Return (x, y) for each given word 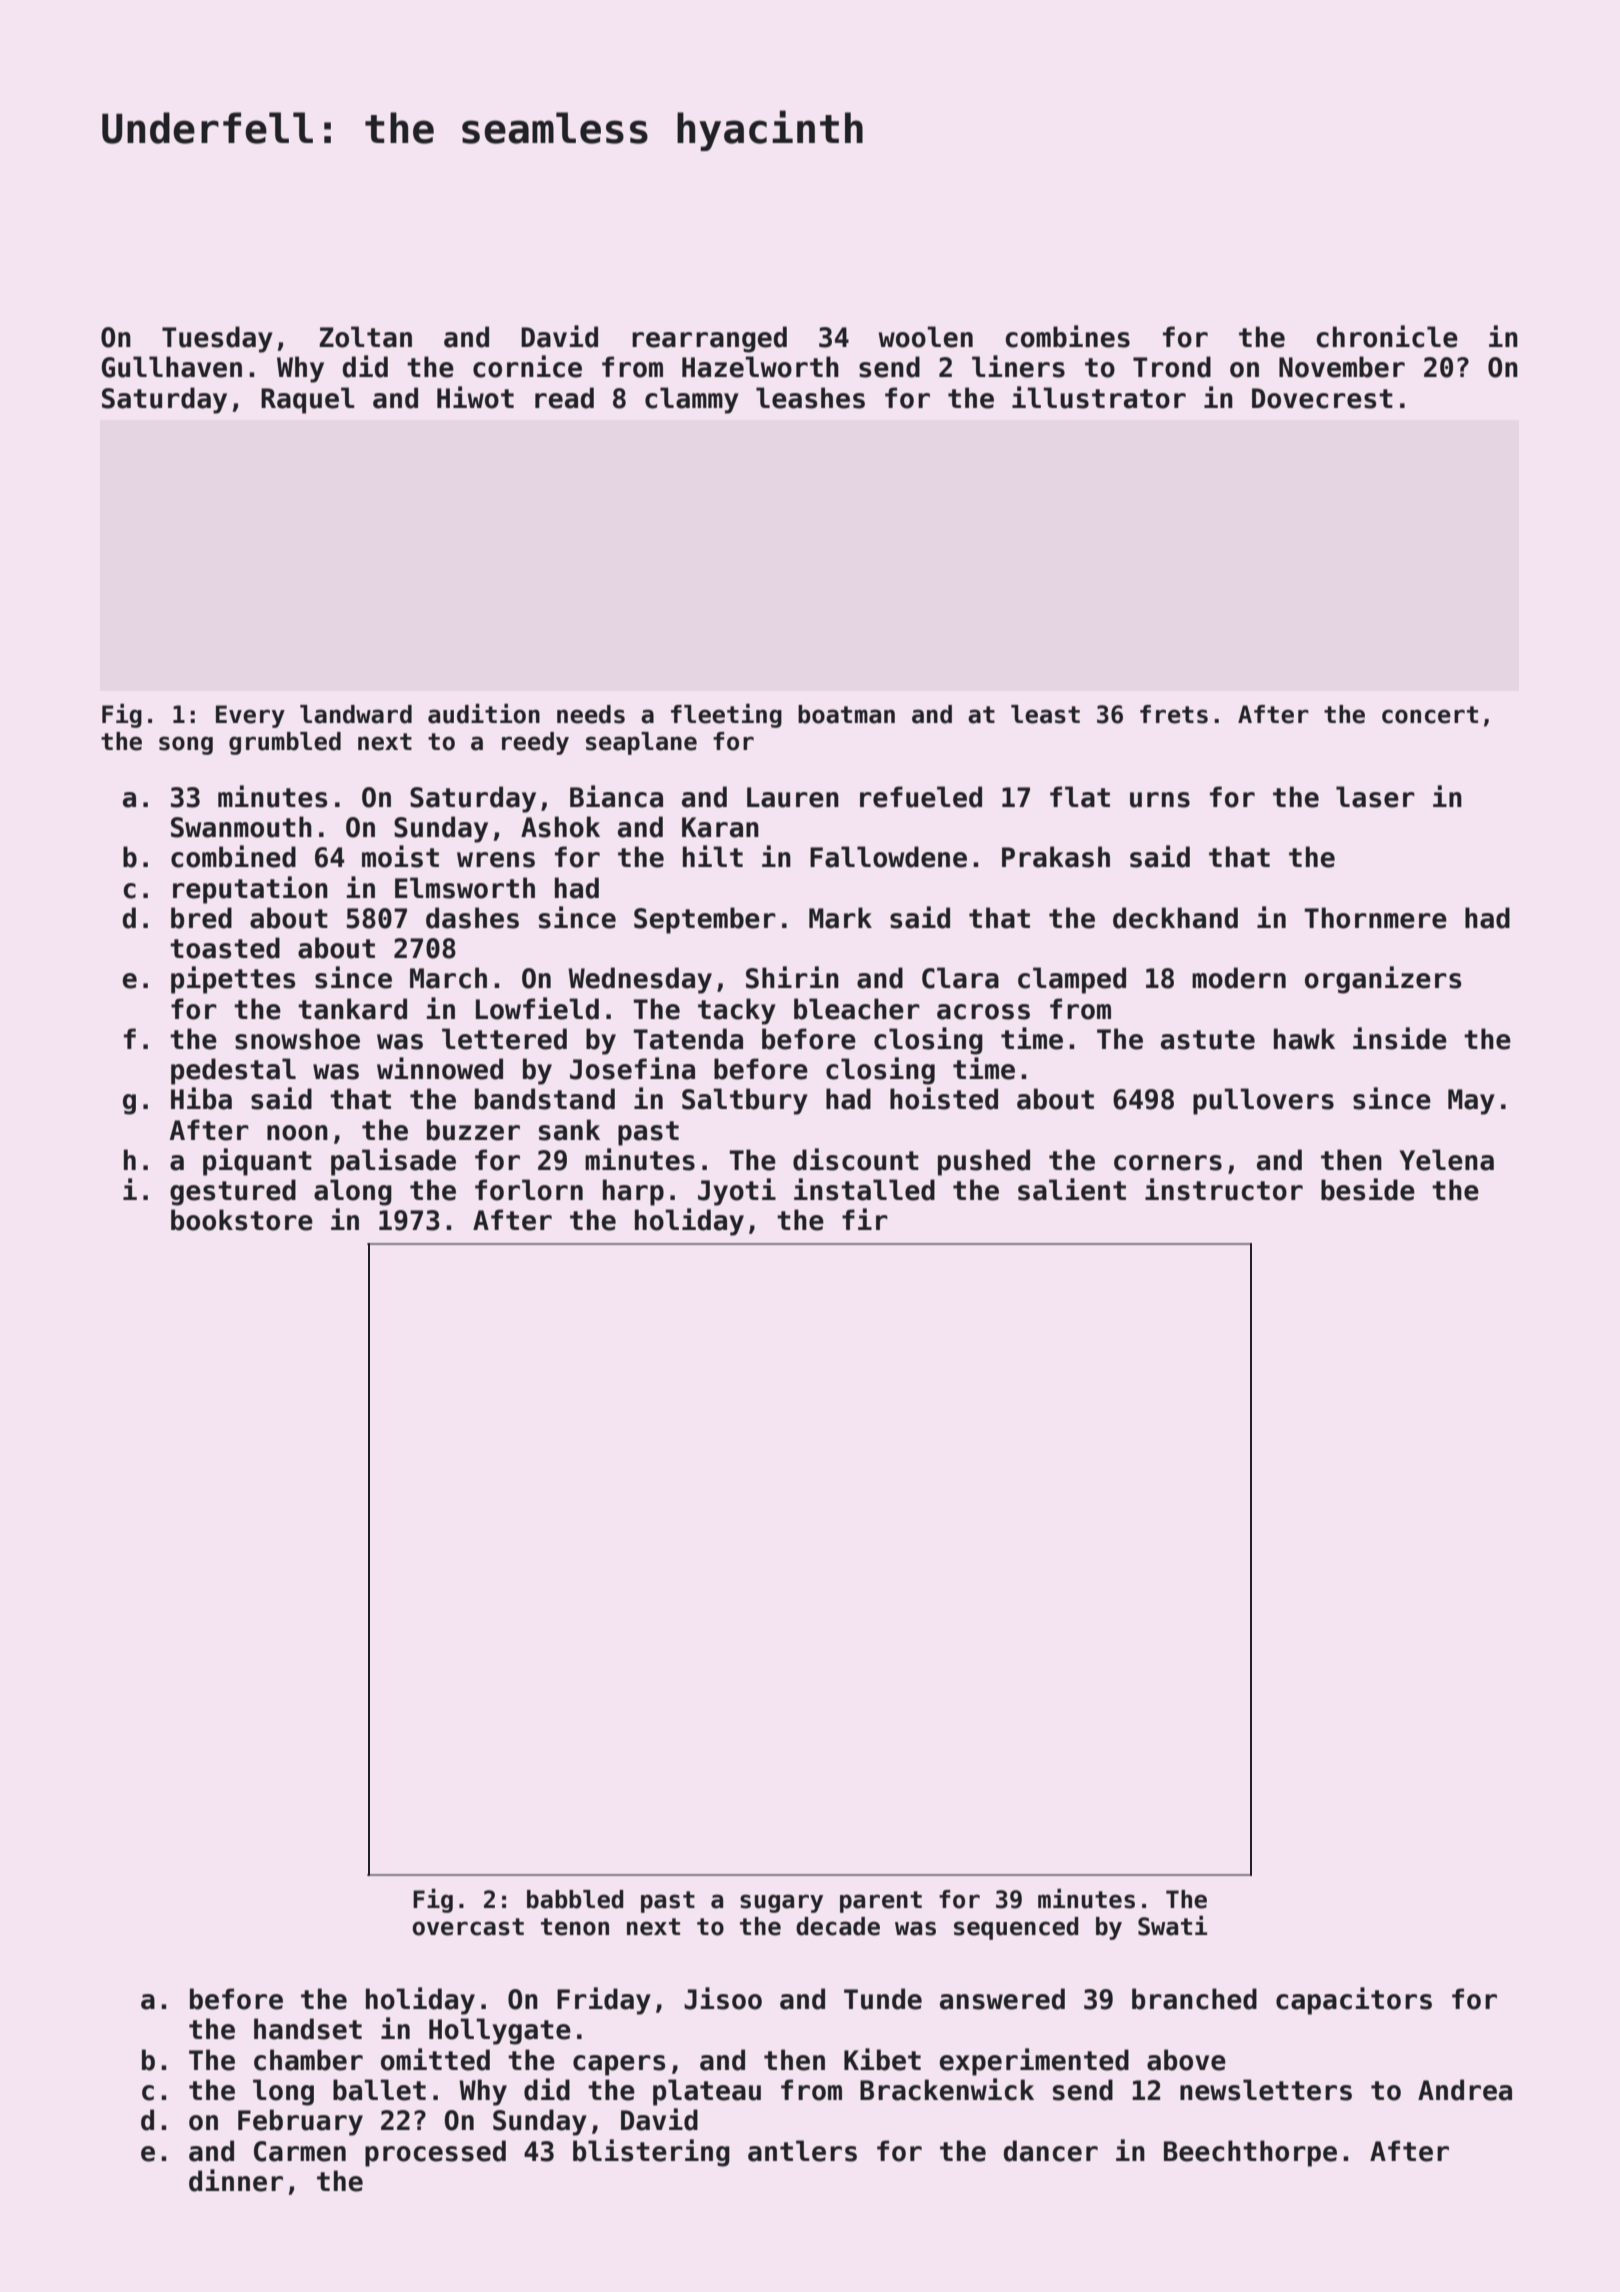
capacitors (1354, 2001)
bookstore (242, 1220)
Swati (1172, 1926)
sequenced (1016, 1928)
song (186, 745)
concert (1430, 715)
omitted (435, 2059)
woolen (925, 337)
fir (865, 1219)
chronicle (1387, 336)
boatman (846, 714)
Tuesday (217, 339)
